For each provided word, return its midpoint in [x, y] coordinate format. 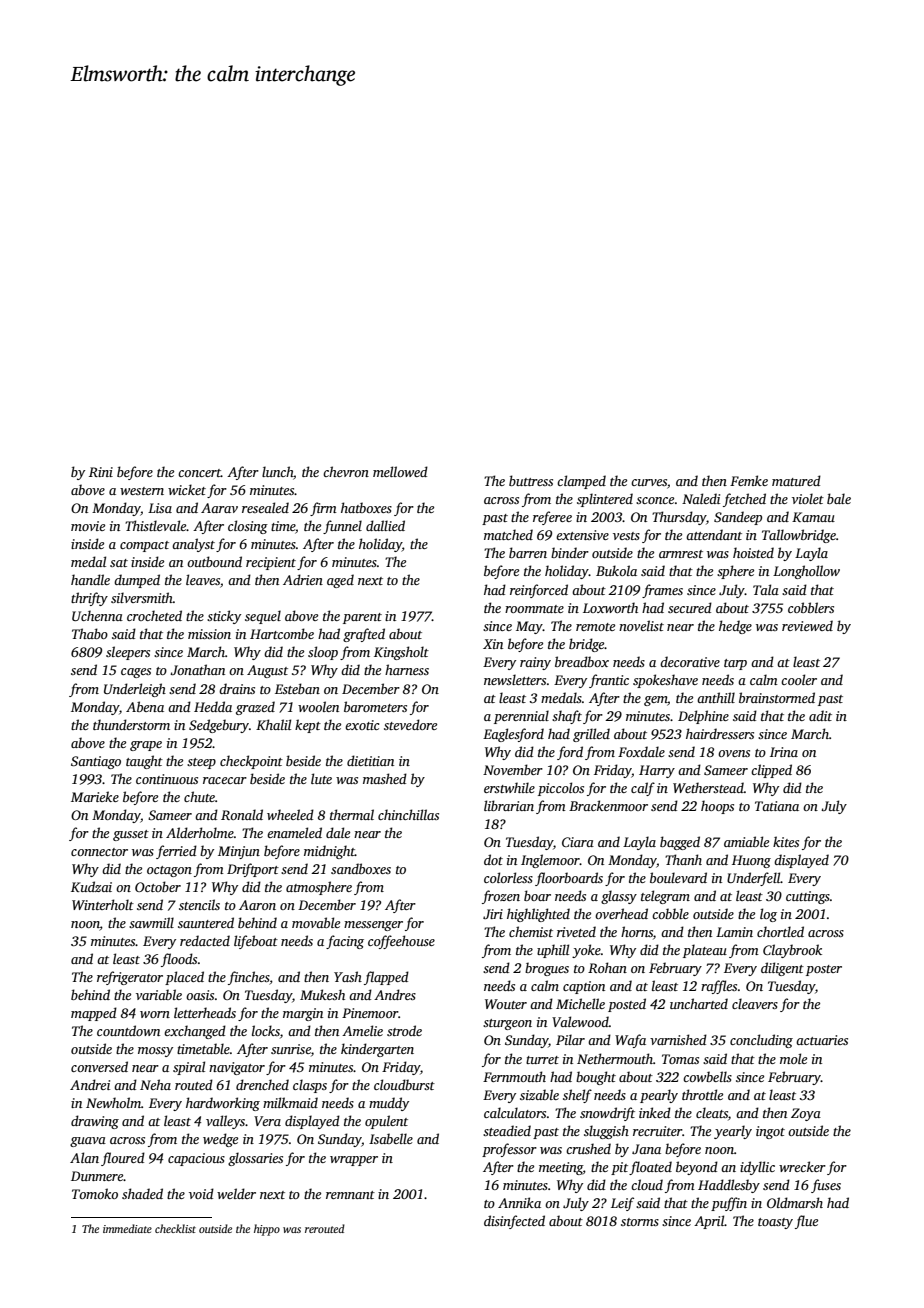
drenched [262, 1084]
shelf [577, 1096]
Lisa [160, 508]
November [513, 769]
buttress [531, 480]
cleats [712, 1112]
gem [656, 701]
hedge [735, 627]
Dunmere [97, 1176]
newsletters [515, 679]
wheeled [290, 814]
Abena [145, 706]
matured [796, 480]
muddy [389, 1104]
